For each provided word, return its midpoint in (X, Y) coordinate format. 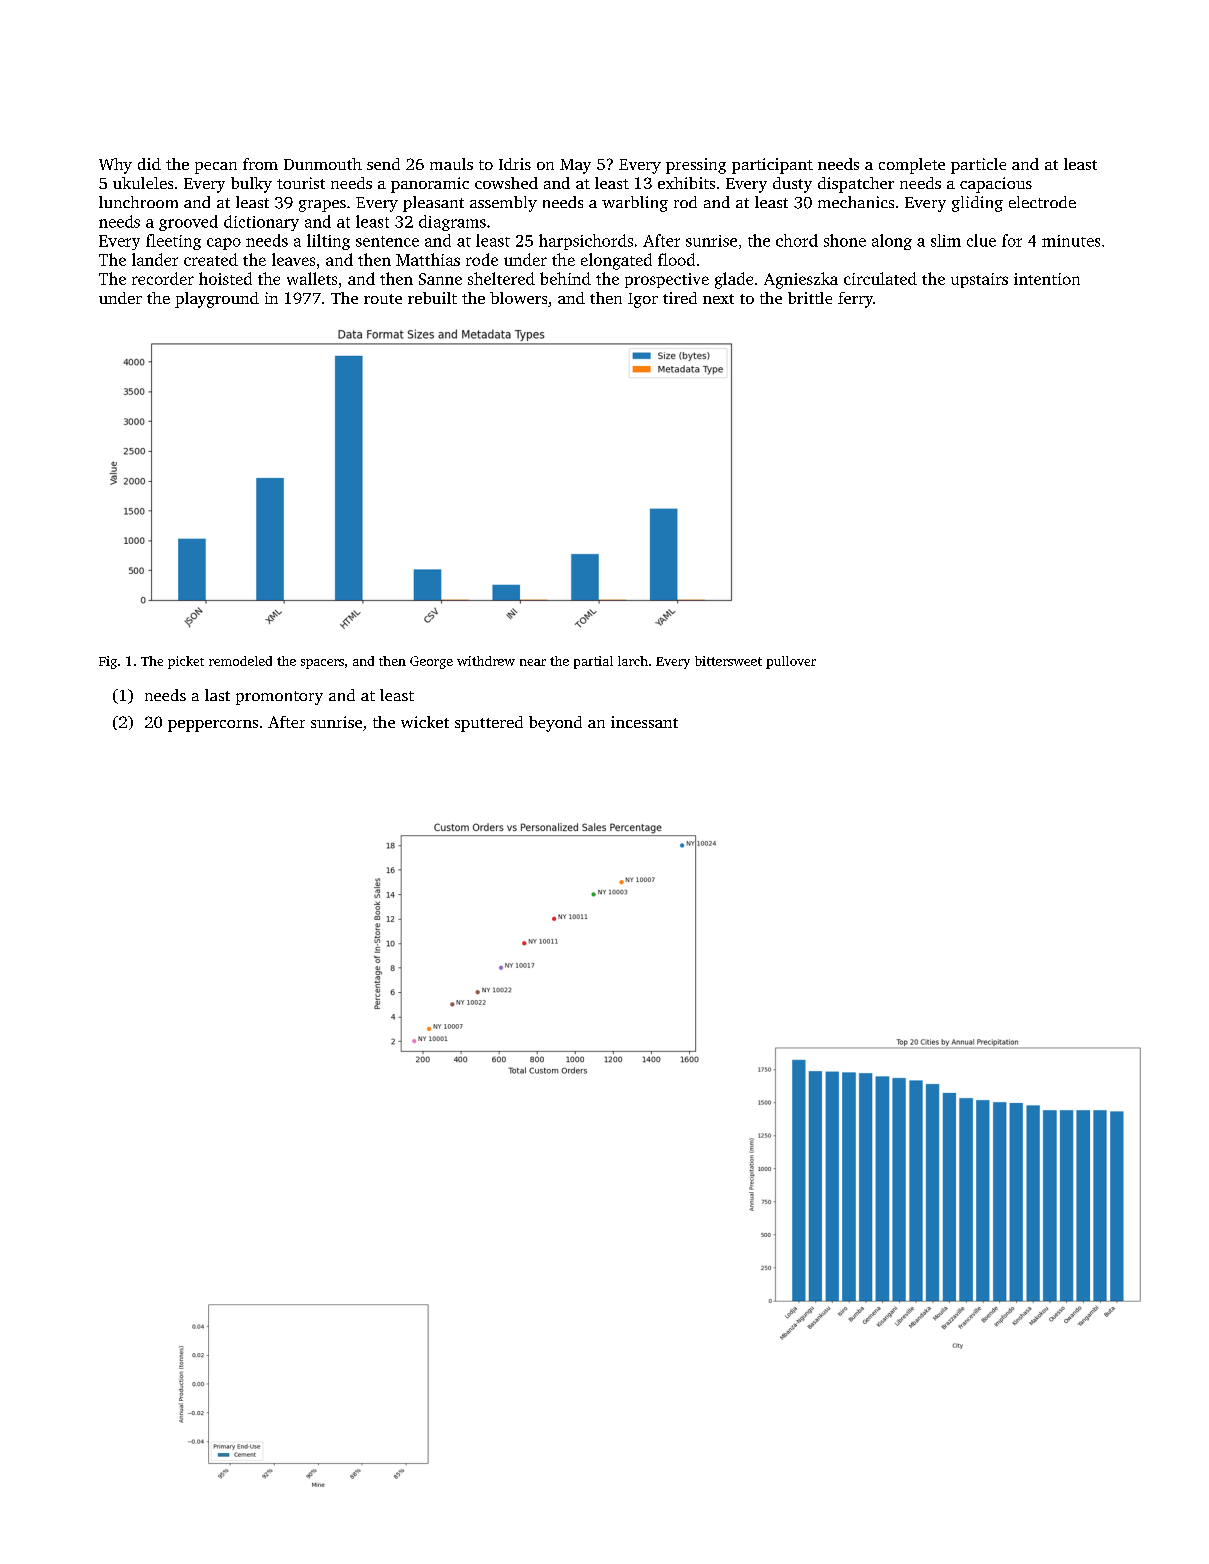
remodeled (240, 661)
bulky (251, 185)
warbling (635, 204)
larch (633, 661)
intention (1047, 279)
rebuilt (432, 298)
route (383, 299)
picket (186, 662)
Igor (643, 300)
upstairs (979, 280)
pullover (791, 662)
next (718, 299)
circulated (880, 278)
